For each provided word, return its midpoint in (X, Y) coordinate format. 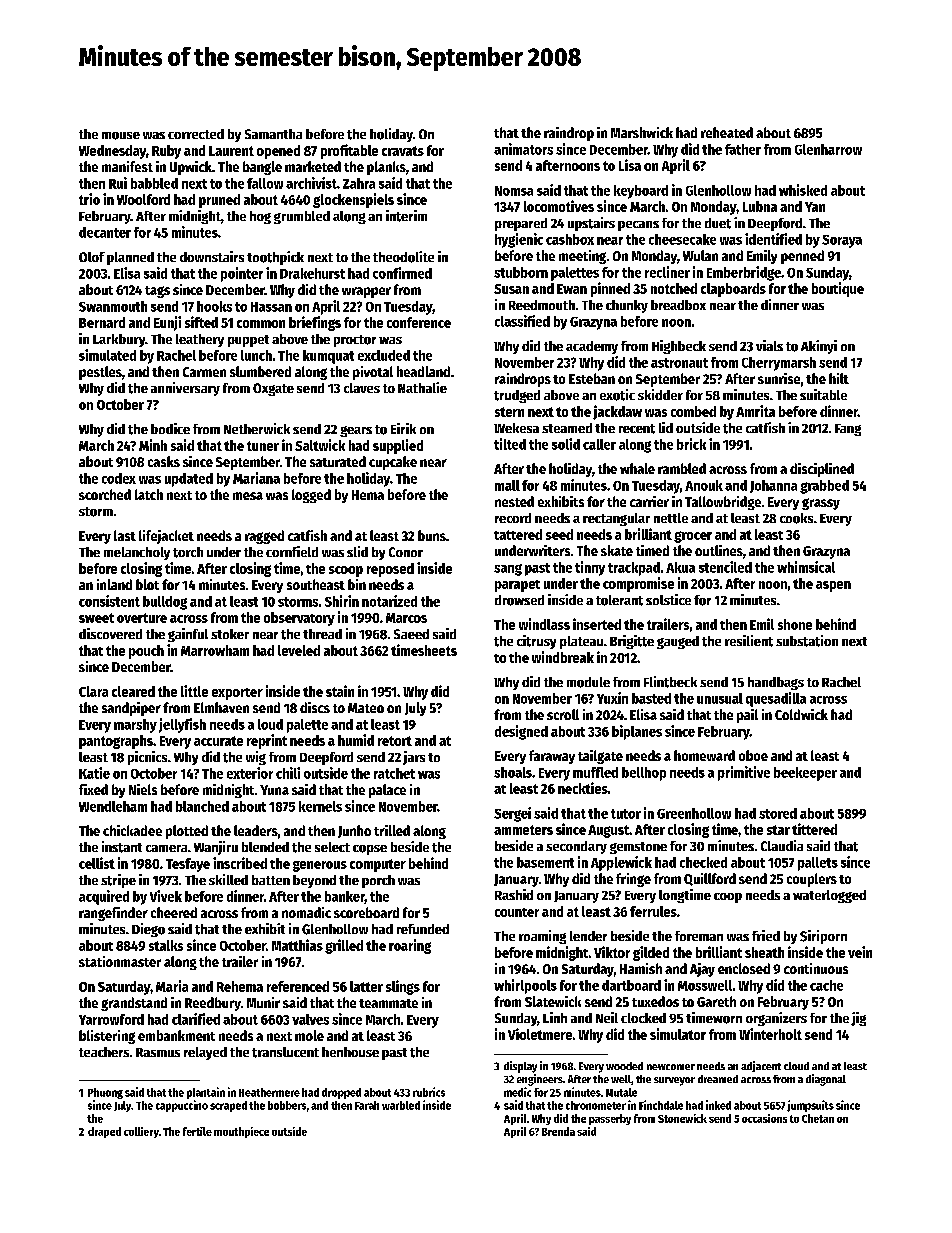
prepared (521, 224)
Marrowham (215, 650)
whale (637, 468)
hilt (839, 378)
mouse (121, 136)
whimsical (806, 567)
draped (104, 1132)
